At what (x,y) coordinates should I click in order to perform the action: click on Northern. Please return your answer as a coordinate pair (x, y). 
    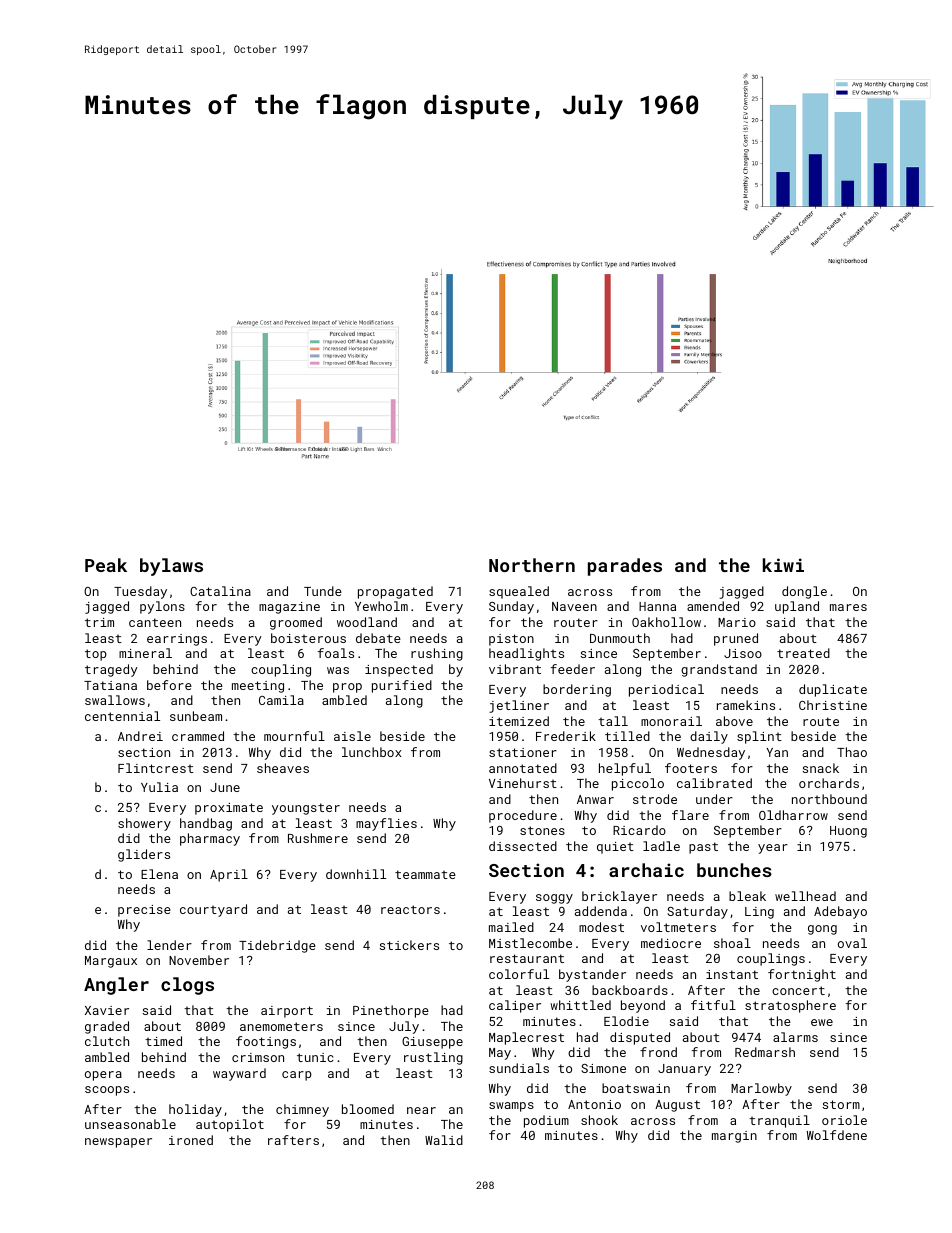
    Looking at the image, I should click on (532, 565).
